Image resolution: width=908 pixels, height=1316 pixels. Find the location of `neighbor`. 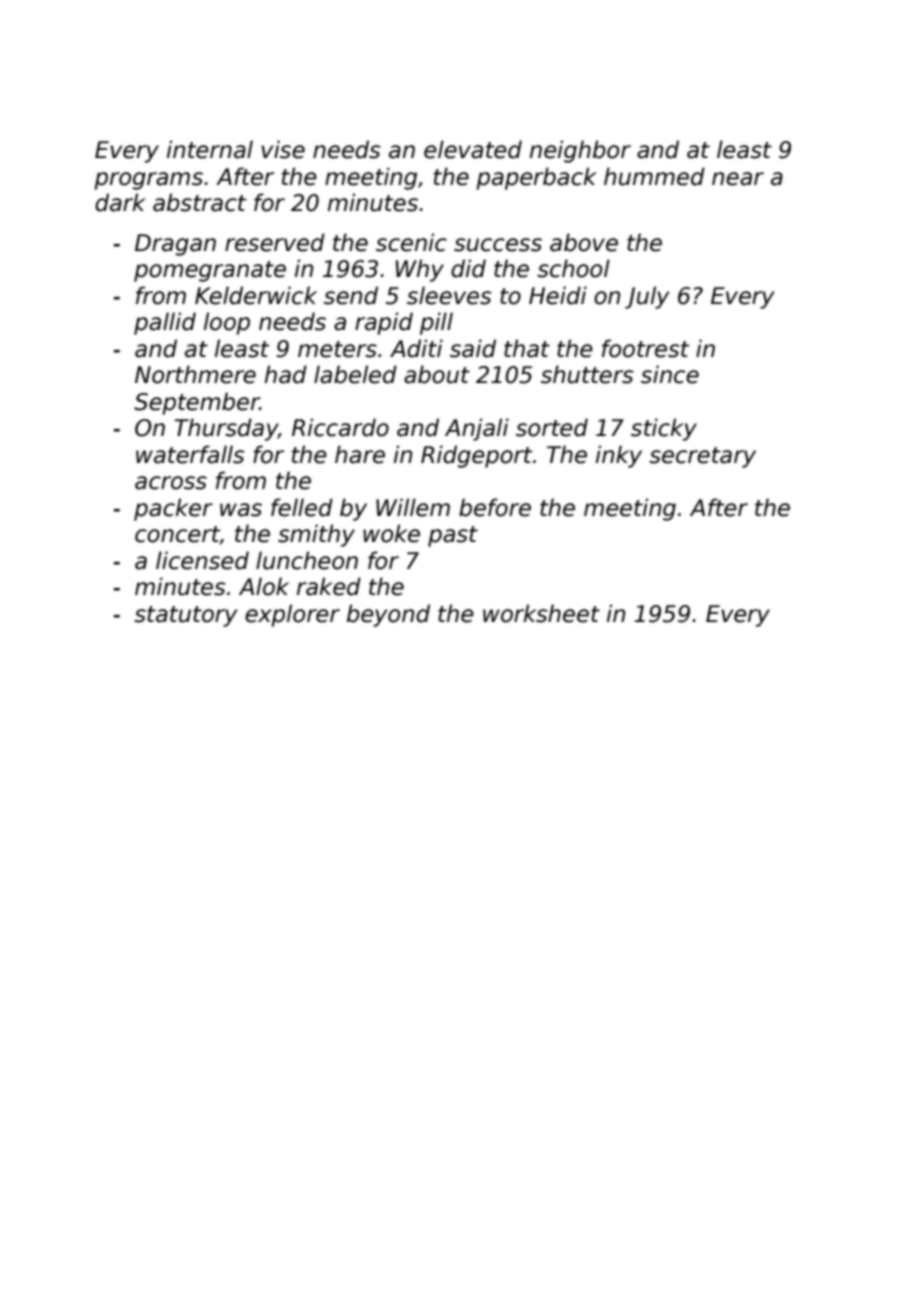

neighbor is located at coordinates (580, 151).
